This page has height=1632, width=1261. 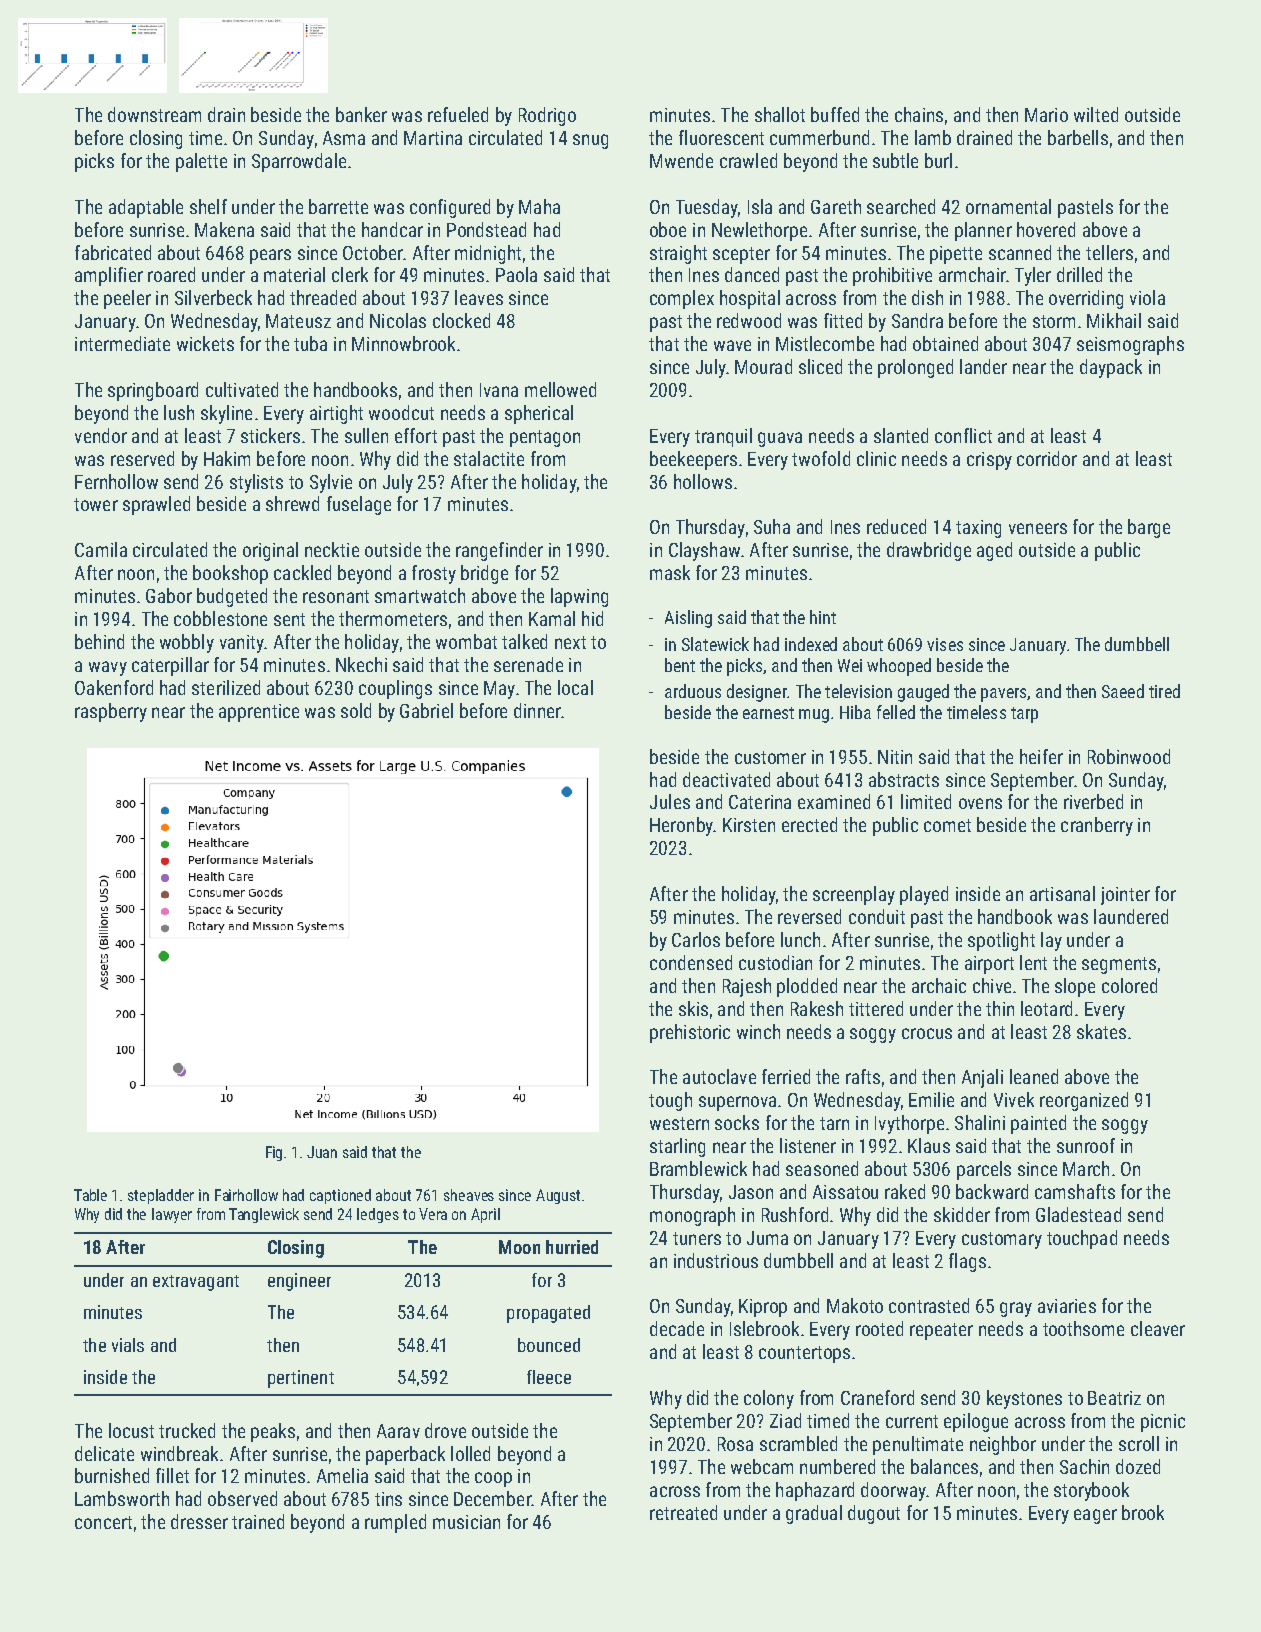 I want to click on burnished, so click(x=112, y=1475).
